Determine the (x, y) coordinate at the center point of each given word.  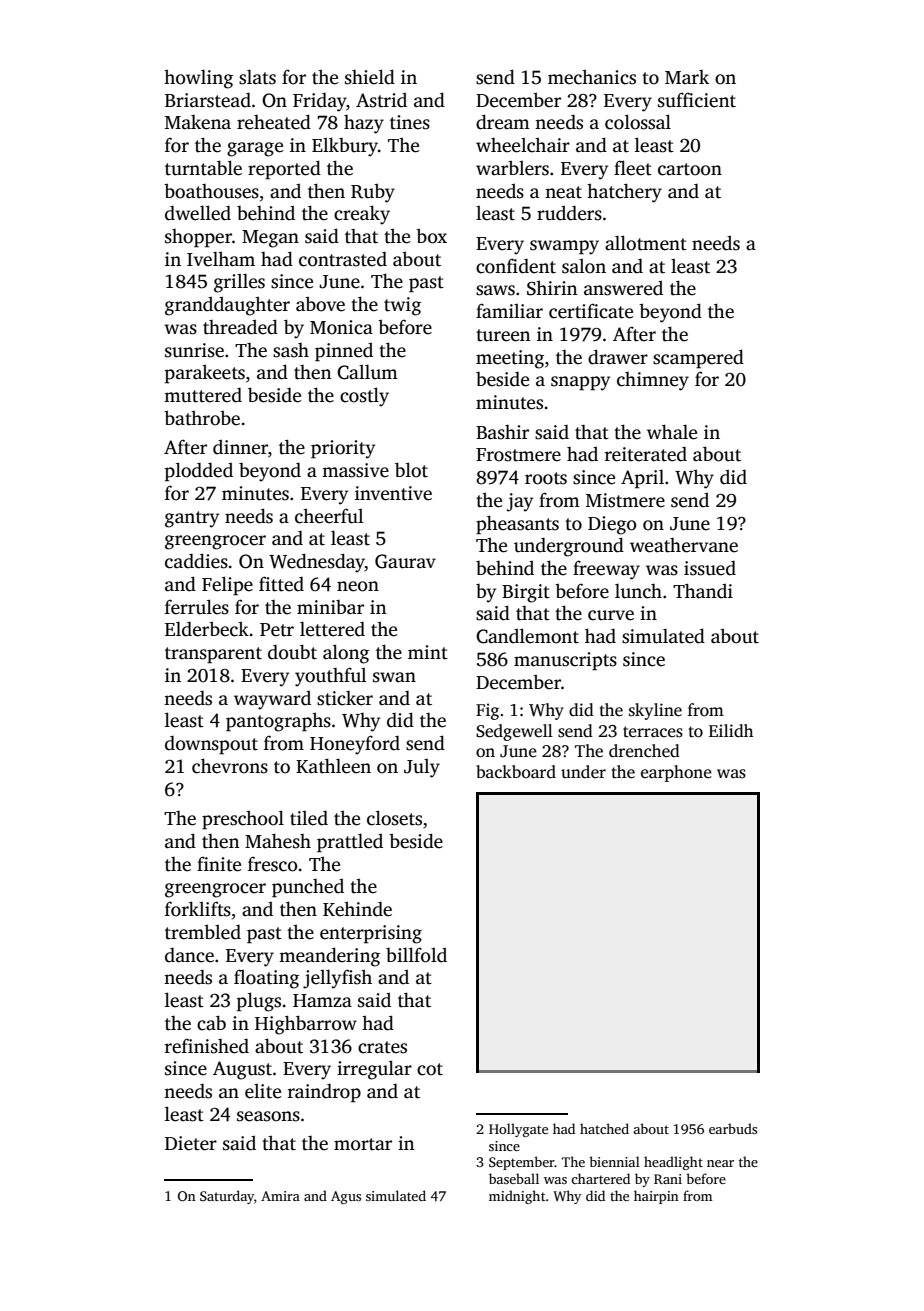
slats (257, 77)
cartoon (690, 169)
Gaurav (405, 561)
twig (402, 306)
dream (503, 122)
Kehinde (357, 909)
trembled (203, 932)
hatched (604, 1128)
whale (672, 432)
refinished (207, 1046)
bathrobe (202, 418)
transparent (213, 655)
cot (430, 1069)
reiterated (646, 454)
